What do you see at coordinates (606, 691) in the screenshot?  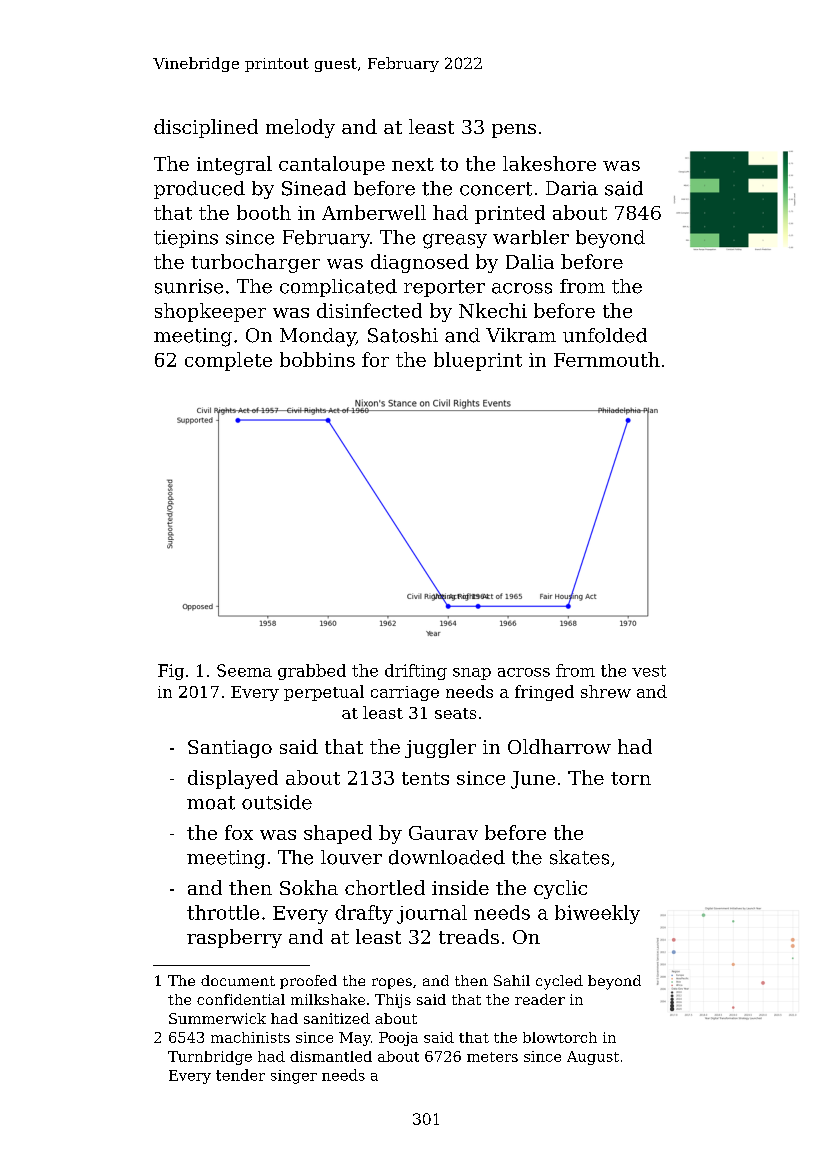 I see `shrew` at bounding box center [606, 691].
